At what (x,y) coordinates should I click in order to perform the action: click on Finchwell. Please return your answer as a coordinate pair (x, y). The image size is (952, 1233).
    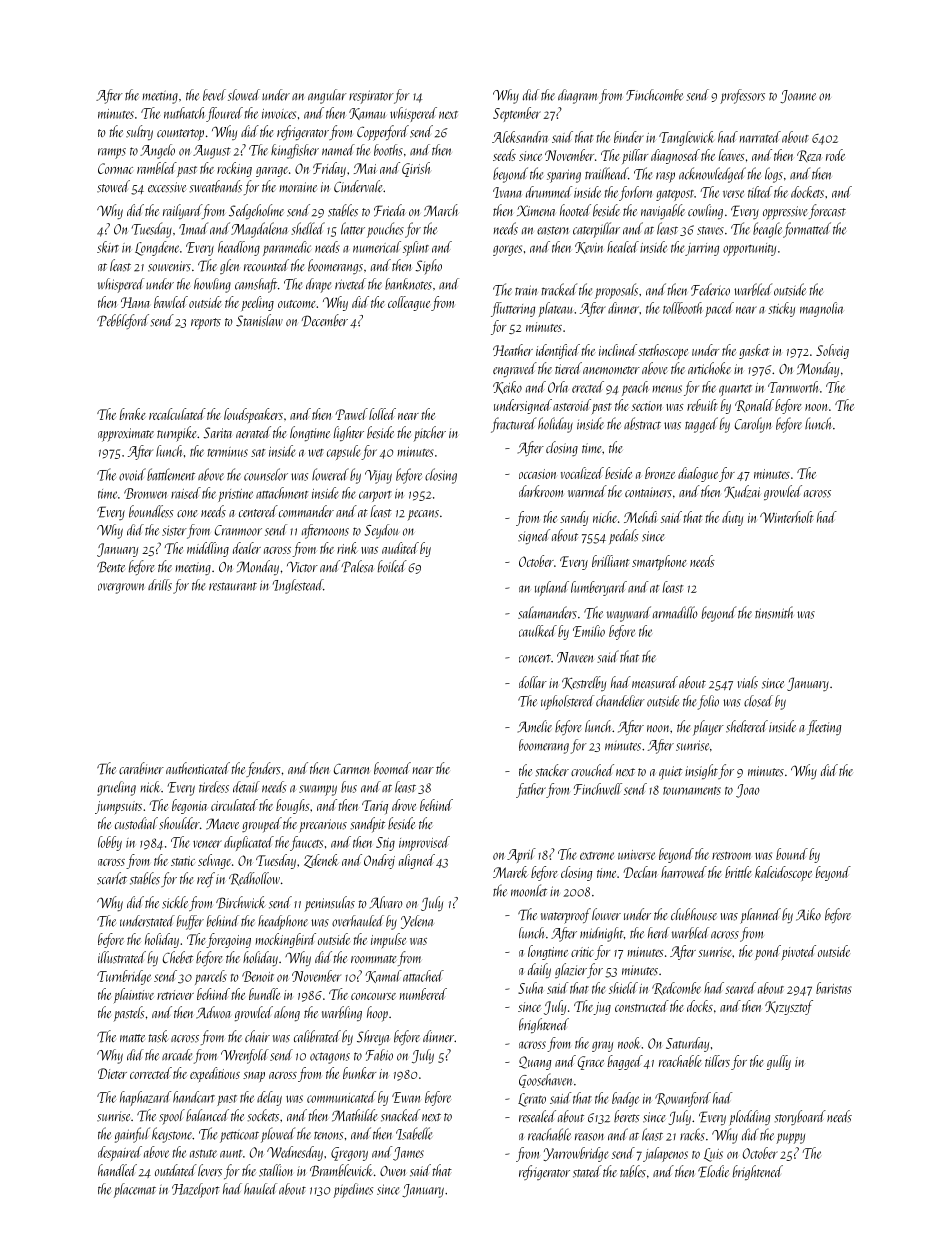
    Looking at the image, I should click on (598, 789).
